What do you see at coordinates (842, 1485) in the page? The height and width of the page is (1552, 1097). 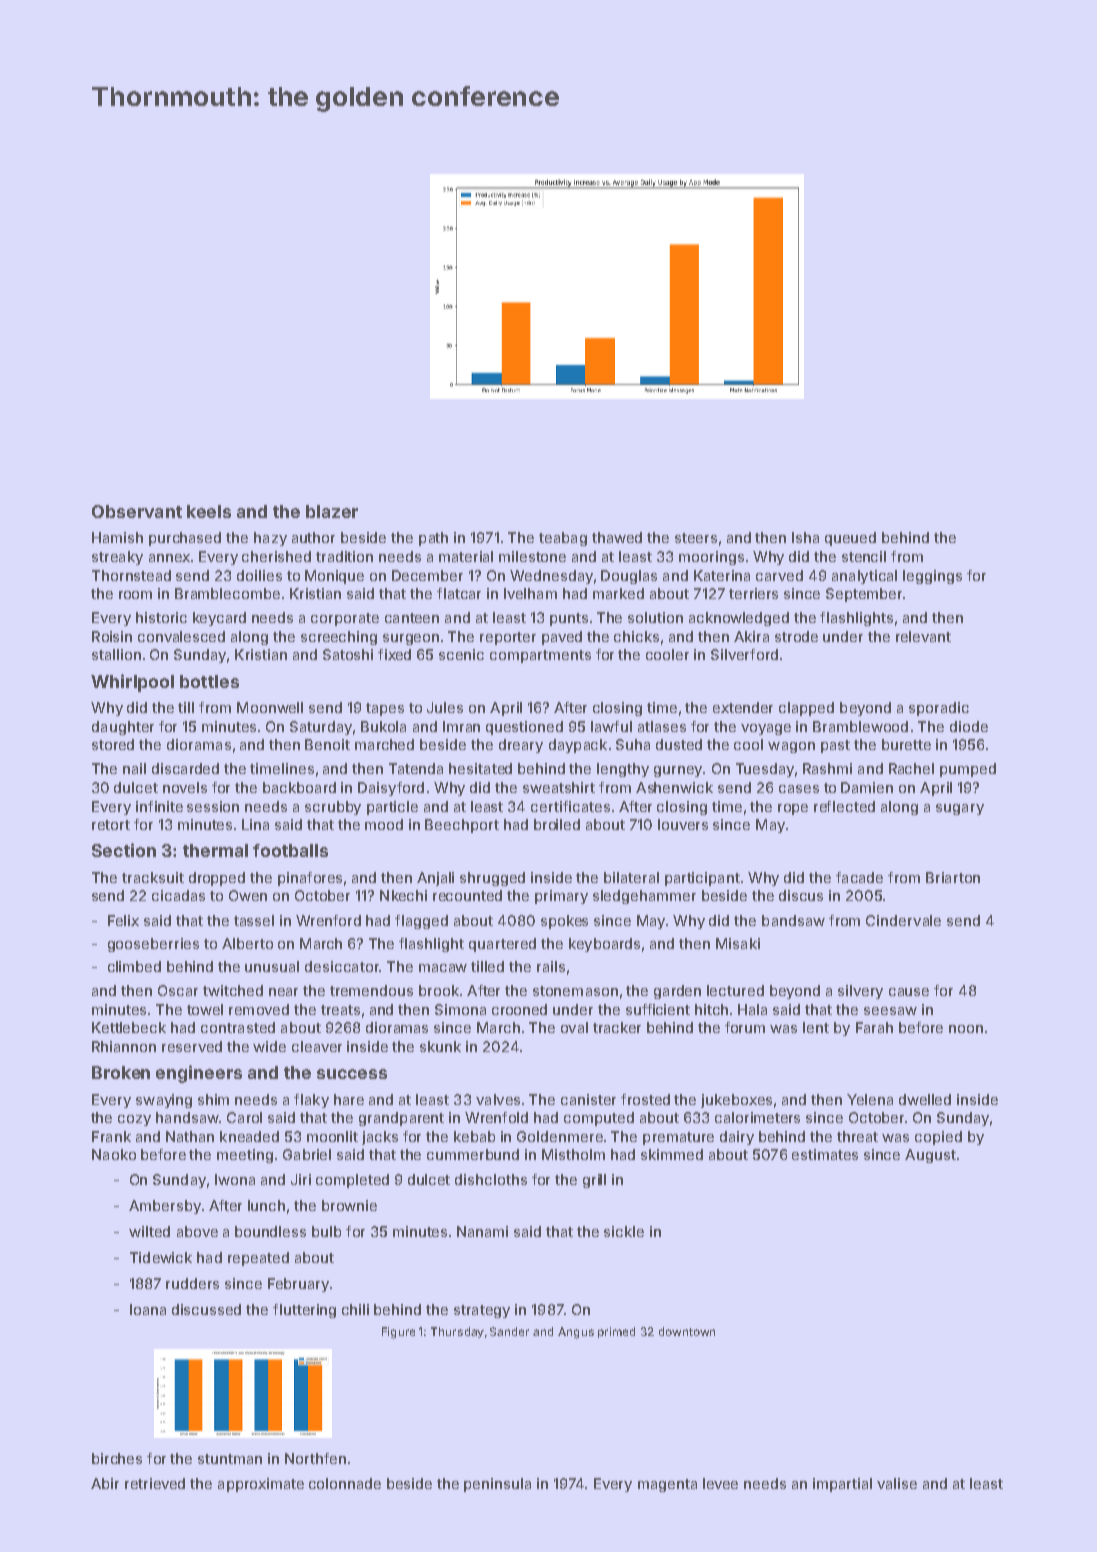 I see `impartial` at bounding box center [842, 1485].
